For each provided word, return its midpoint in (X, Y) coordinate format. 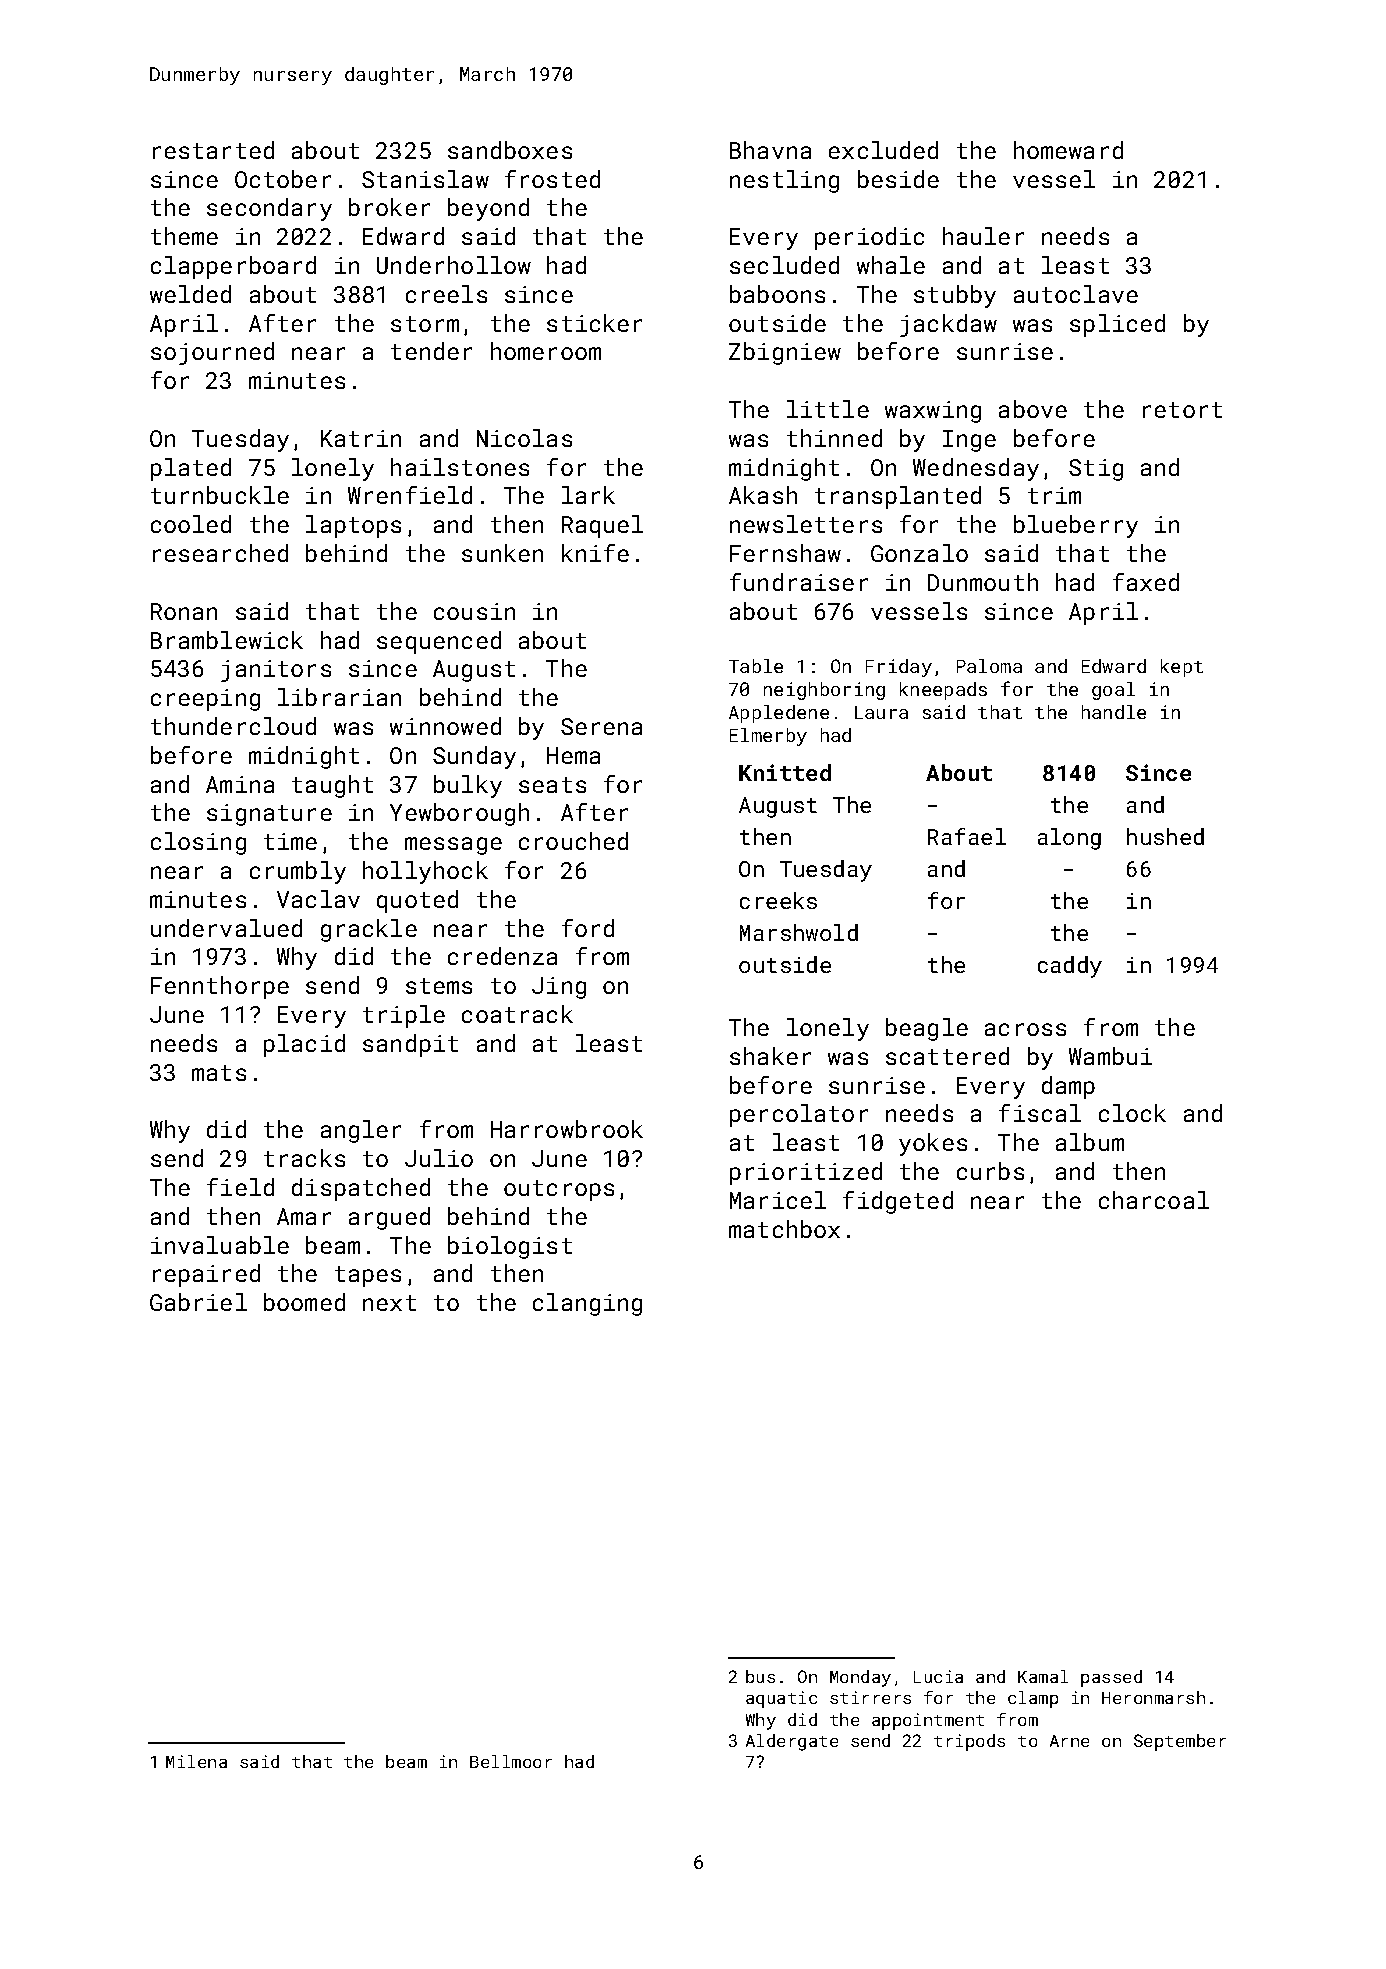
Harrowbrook (567, 1129)
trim (1054, 495)
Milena (196, 1761)
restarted (213, 150)
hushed (1165, 836)
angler (361, 1131)
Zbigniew (785, 353)
